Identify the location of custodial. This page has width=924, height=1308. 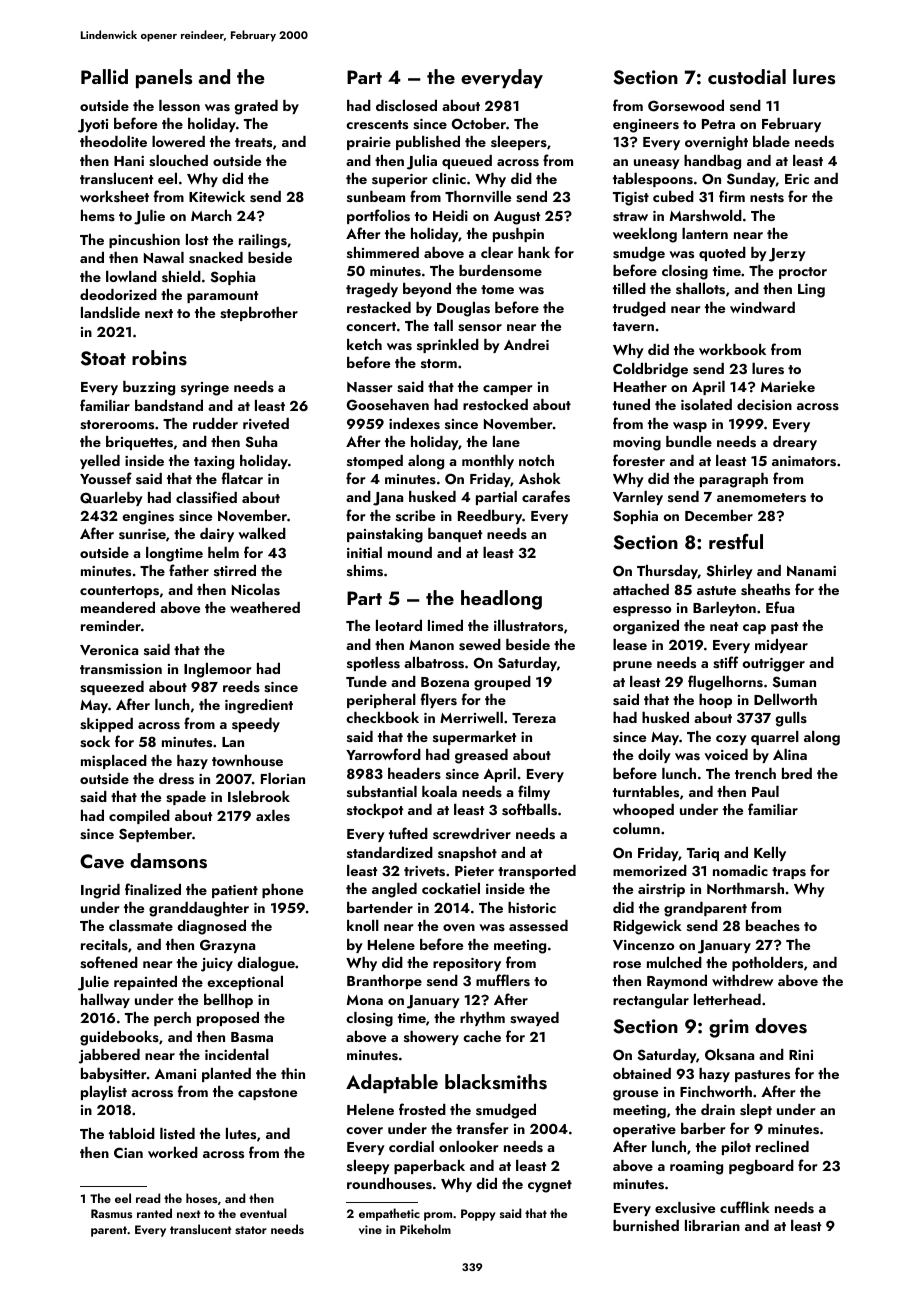
(747, 77).
